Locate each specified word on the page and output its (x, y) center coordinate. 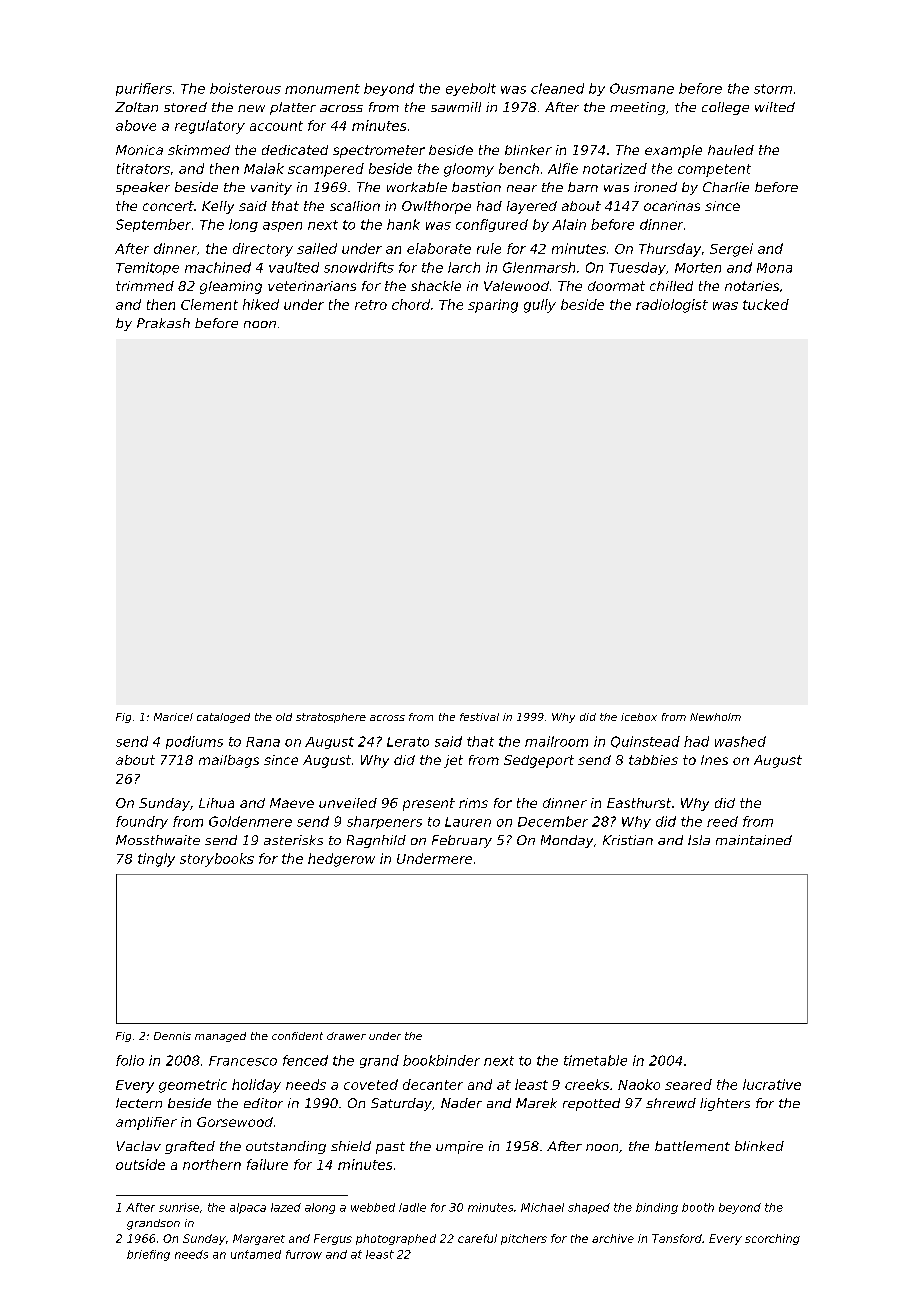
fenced (305, 1060)
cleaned (557, 88)
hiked (261, 304)
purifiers (144, 89)
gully (540, 306)
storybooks (217, 860)
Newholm (715, 717)
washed (740, 741)
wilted (775, 107)
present (429, 804)
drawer (346, 1036)
